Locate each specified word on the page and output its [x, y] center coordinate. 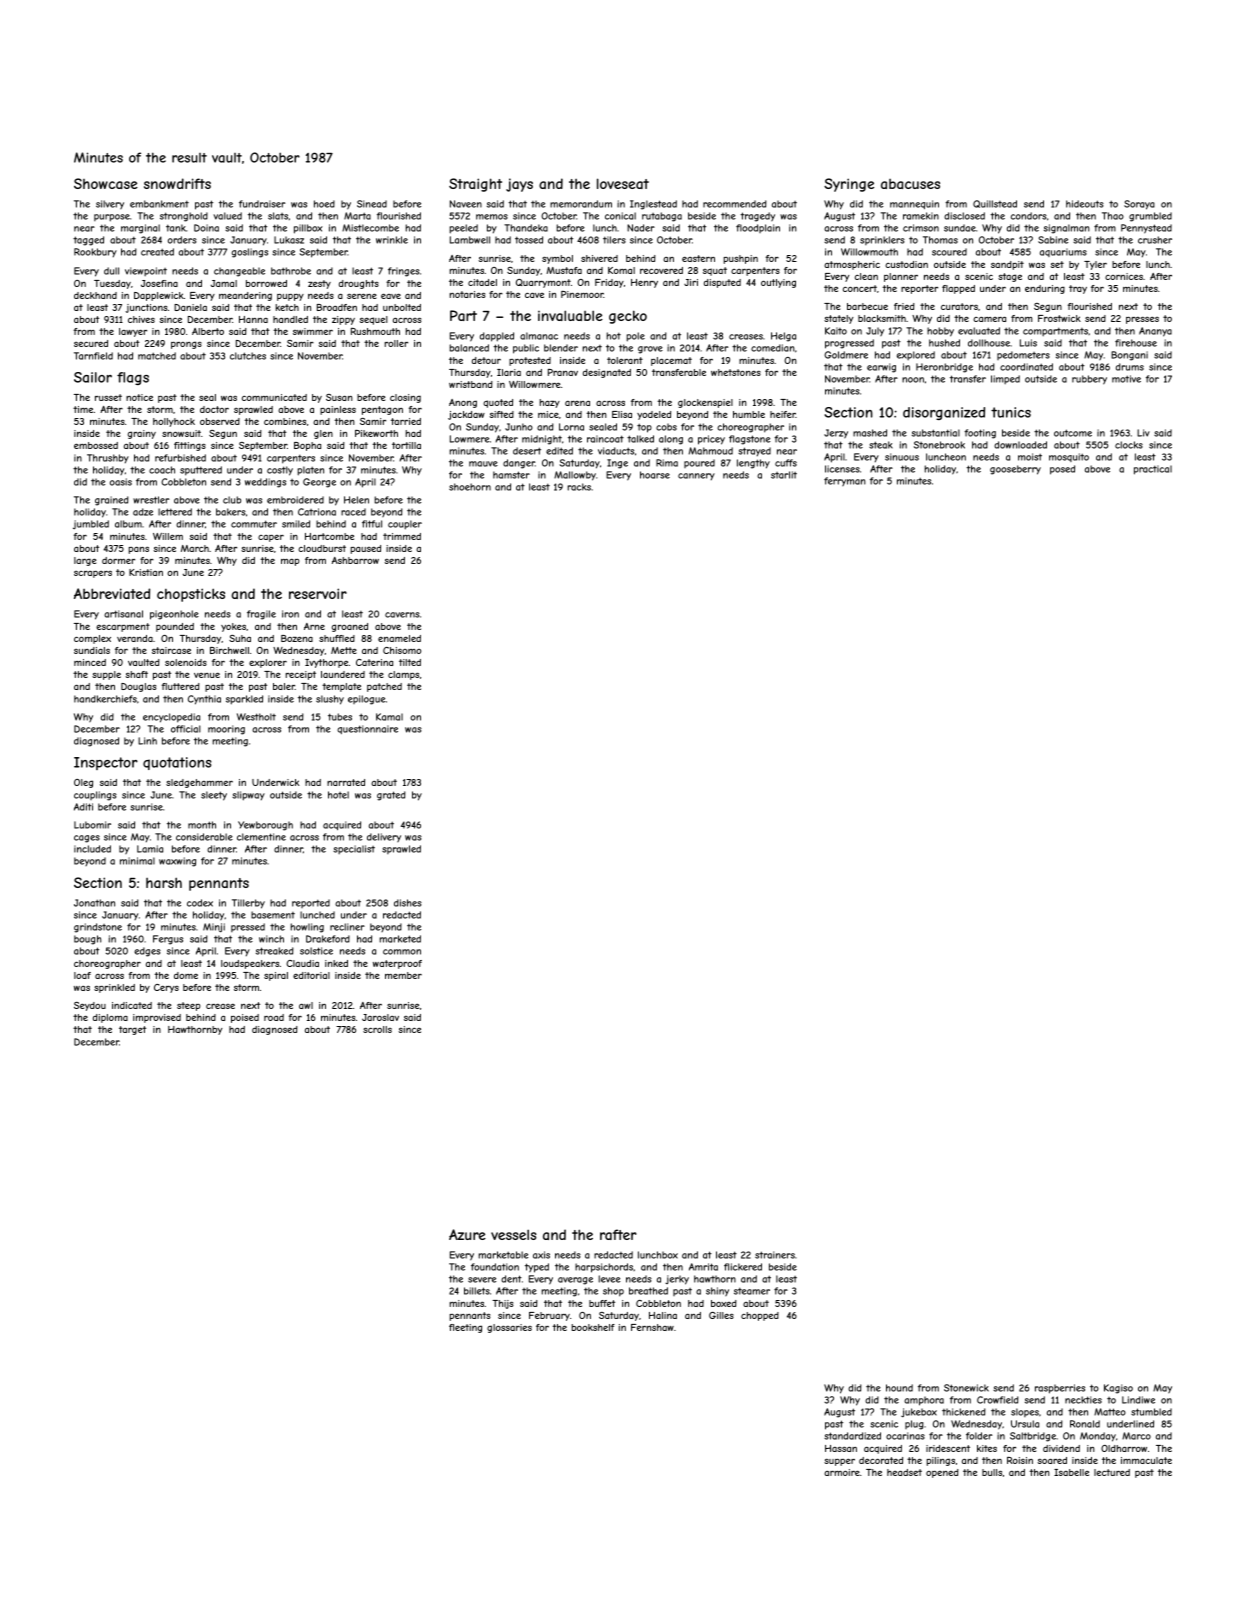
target [132, 1030]
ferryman [845, 481]
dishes [408, 903]
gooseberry [1015, 470]
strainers [775, 1255]
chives [141, 319]
